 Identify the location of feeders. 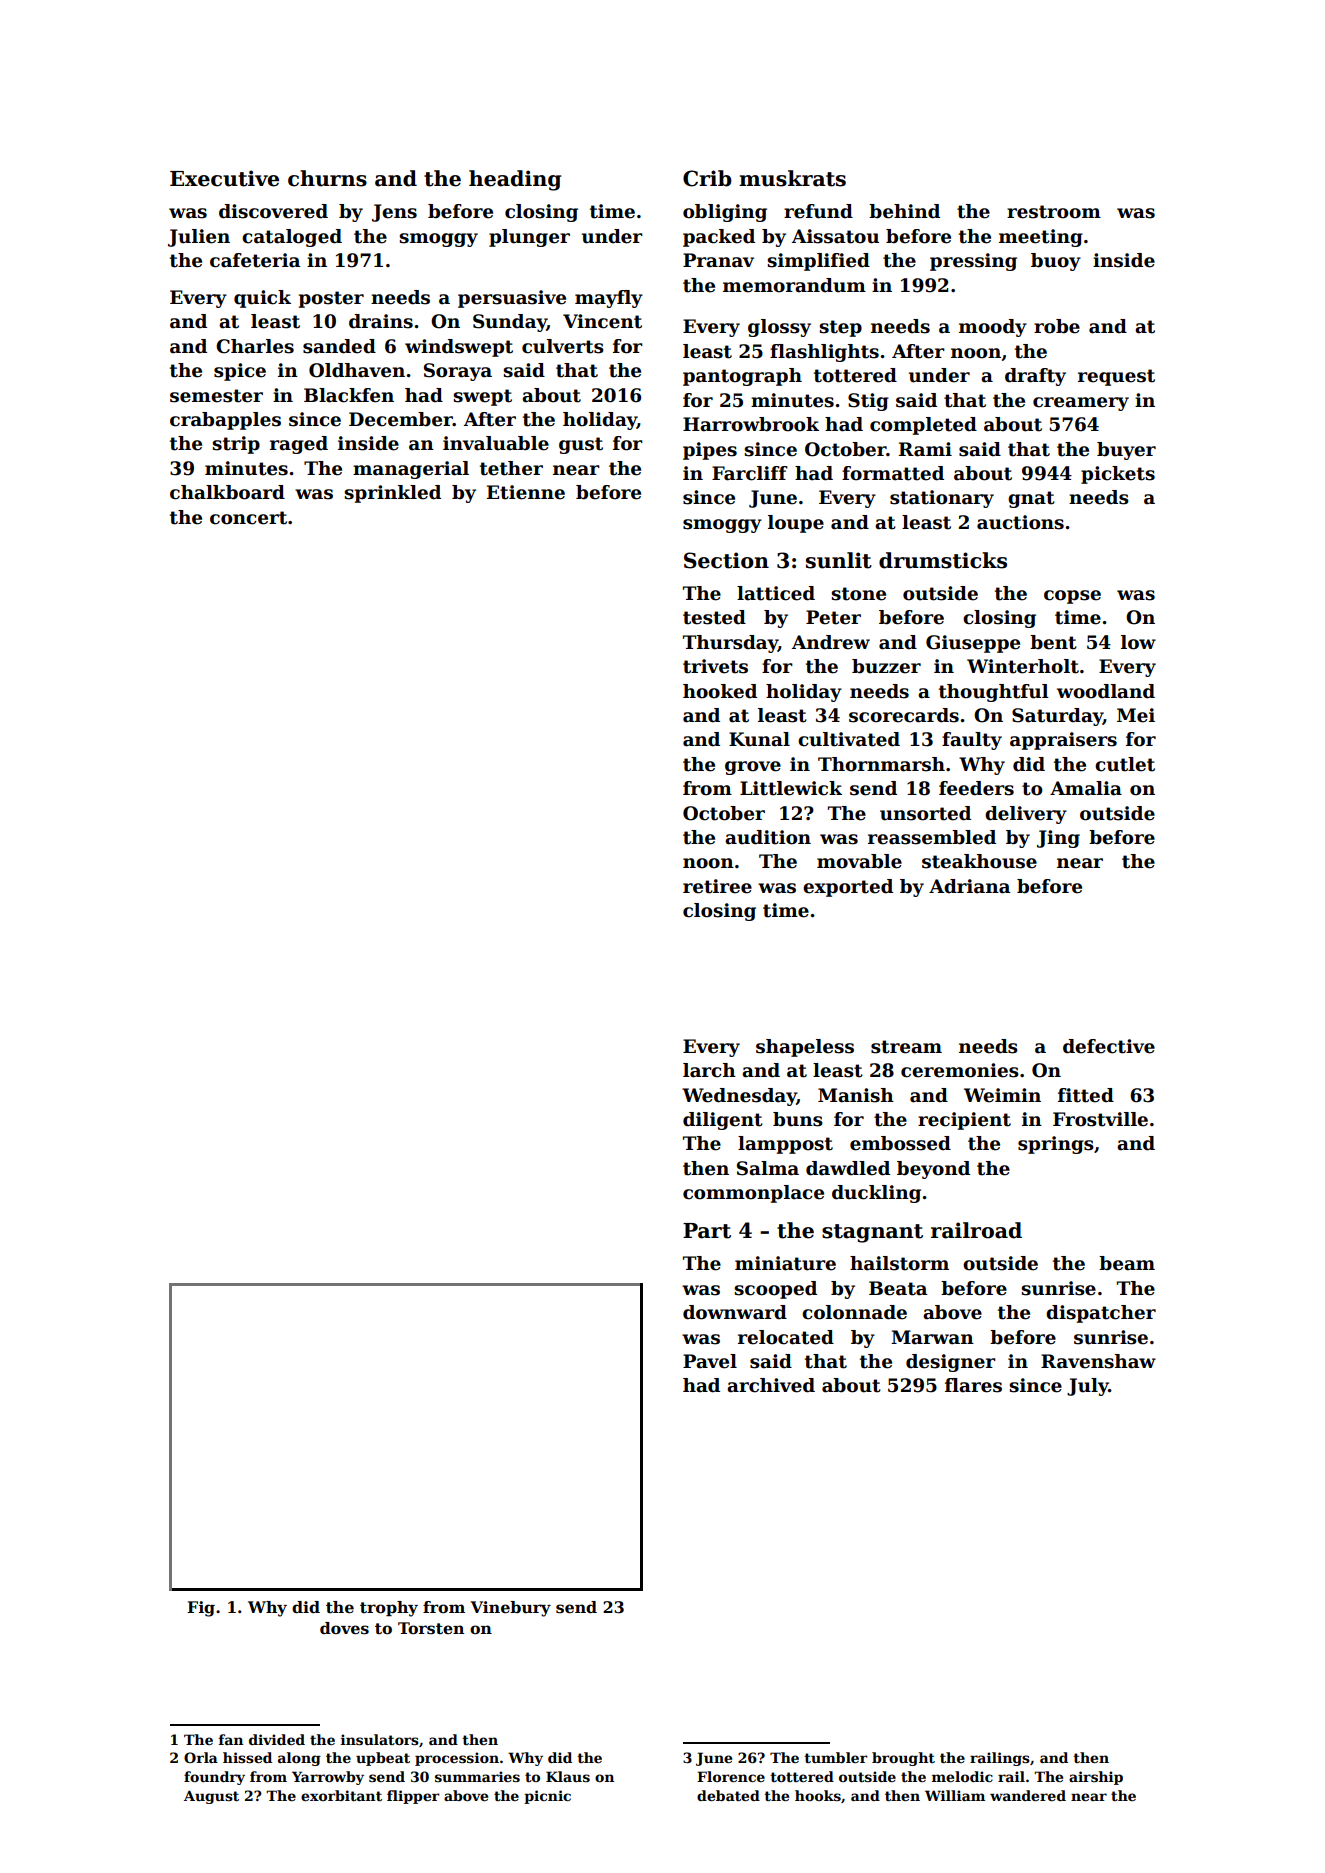
(976, 788).
